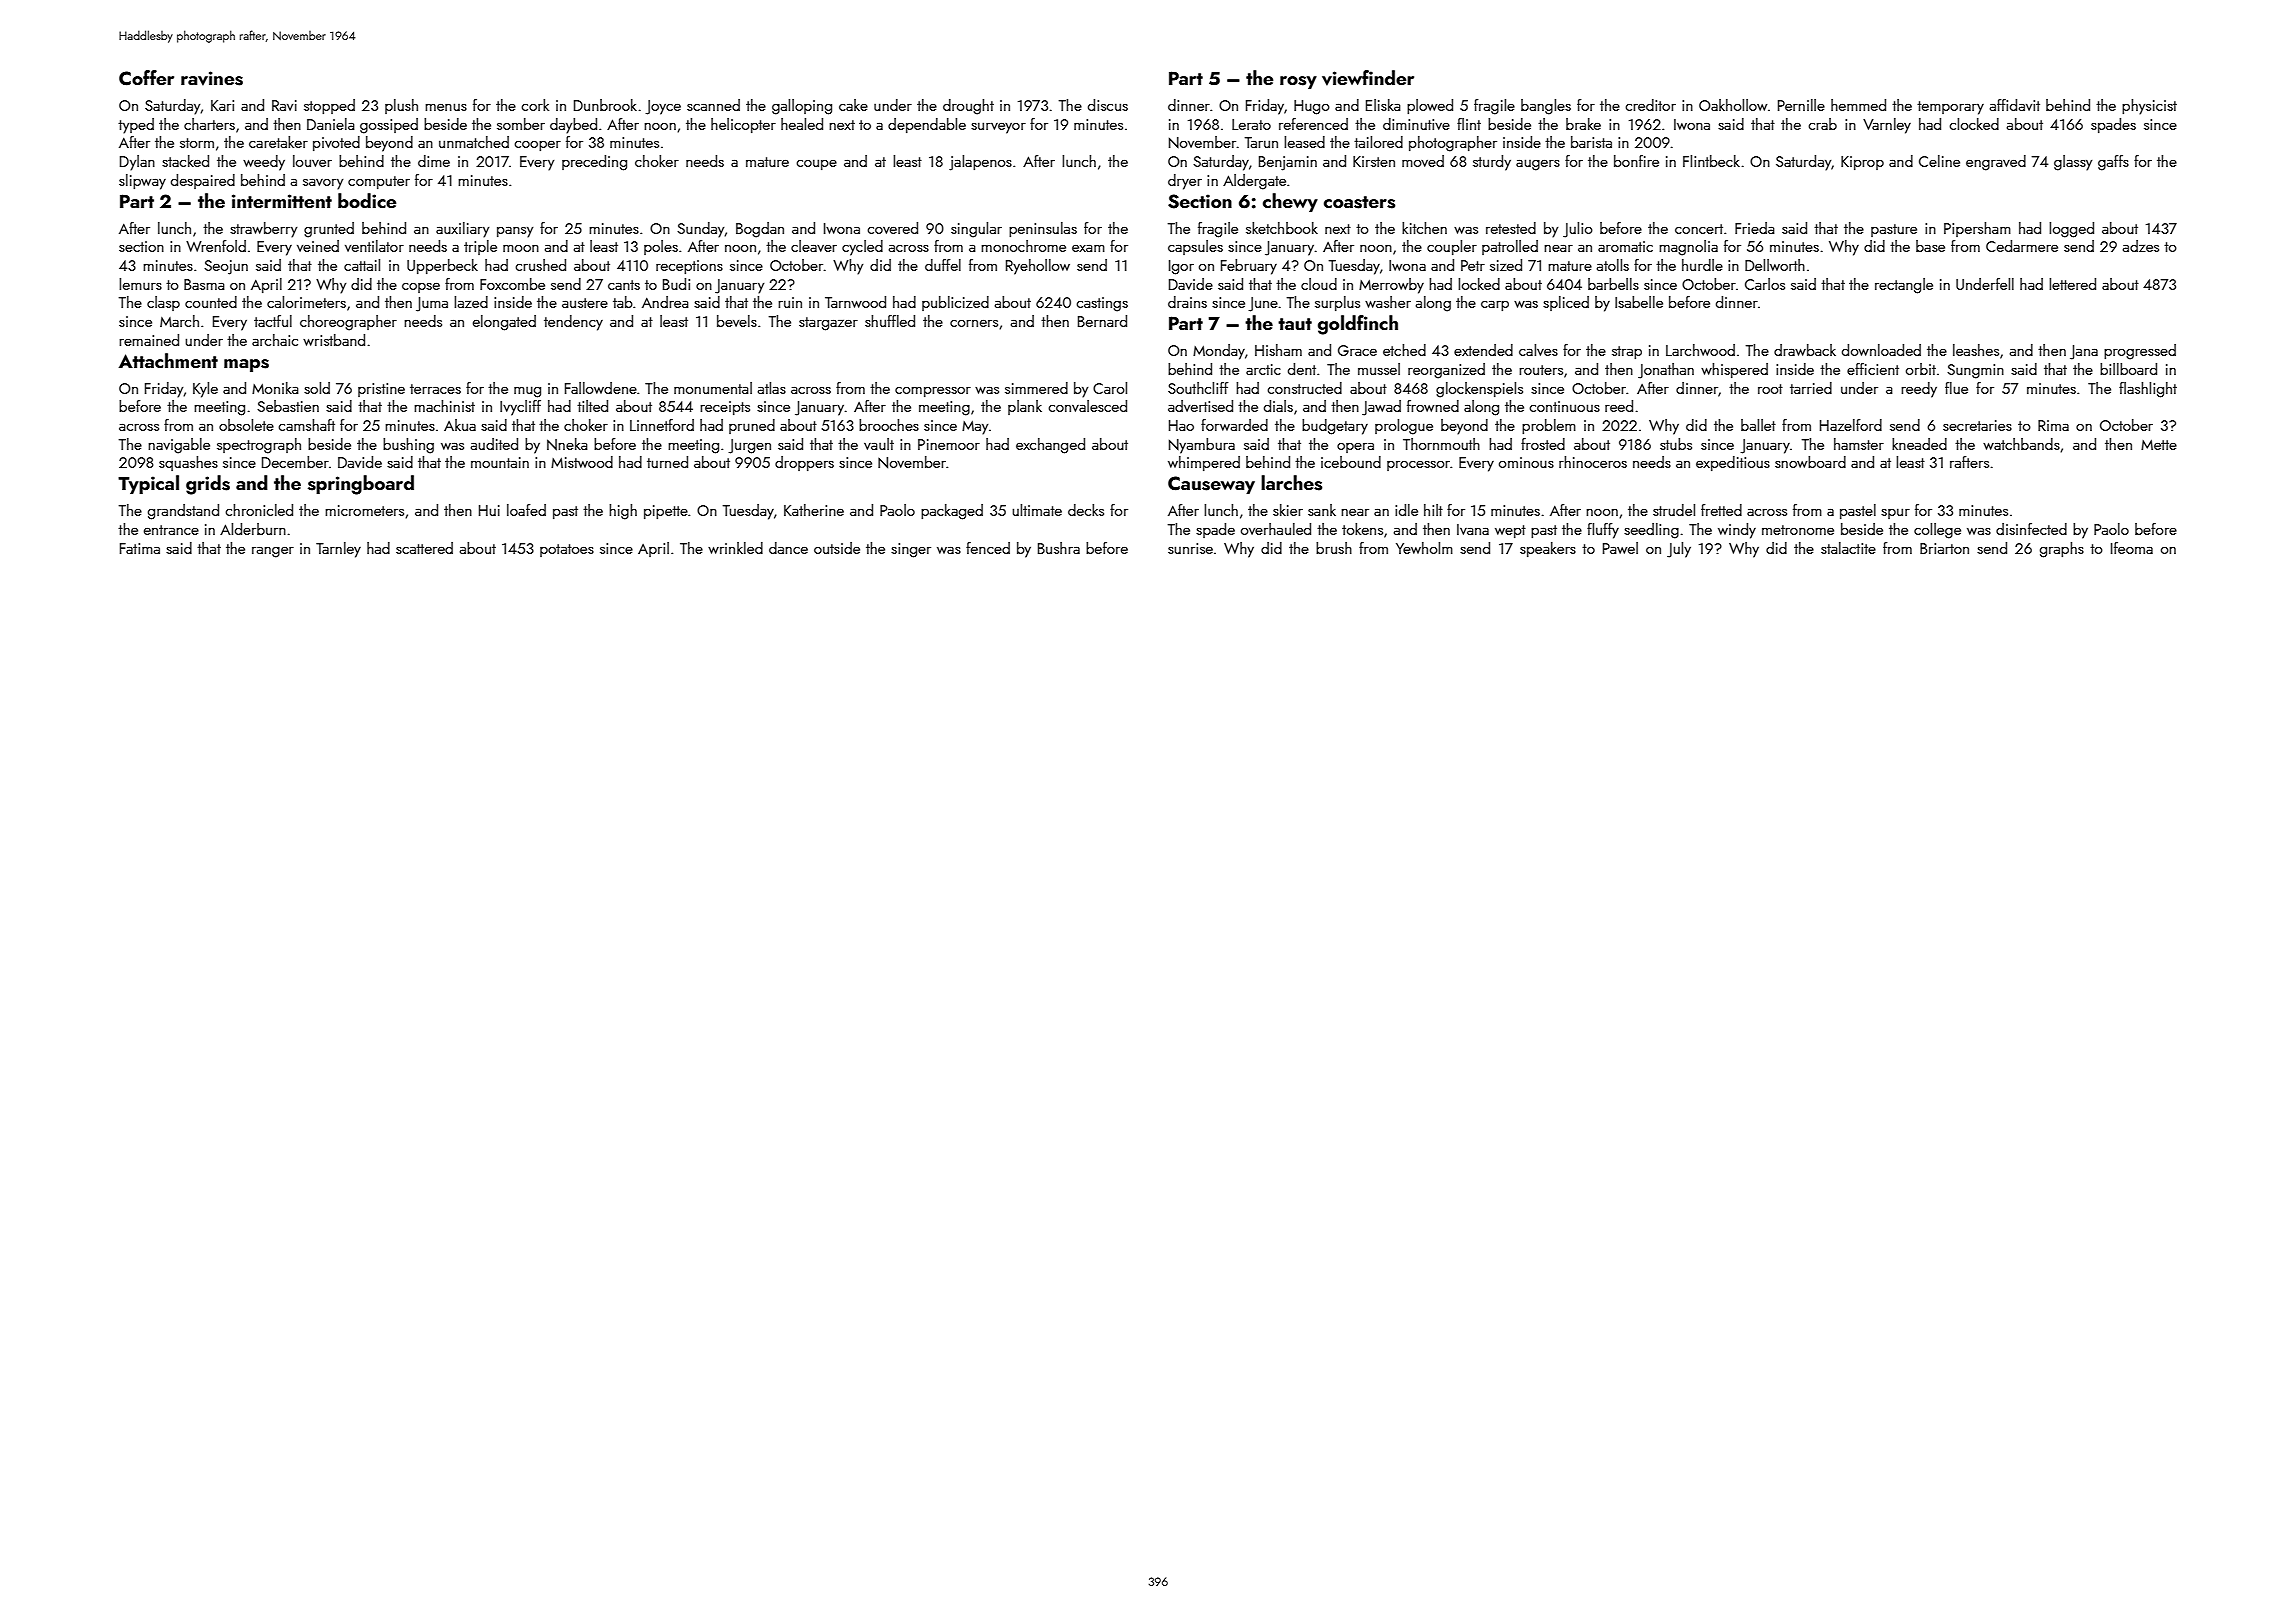  I want to click on goldfinch, so click(1358, 325).
